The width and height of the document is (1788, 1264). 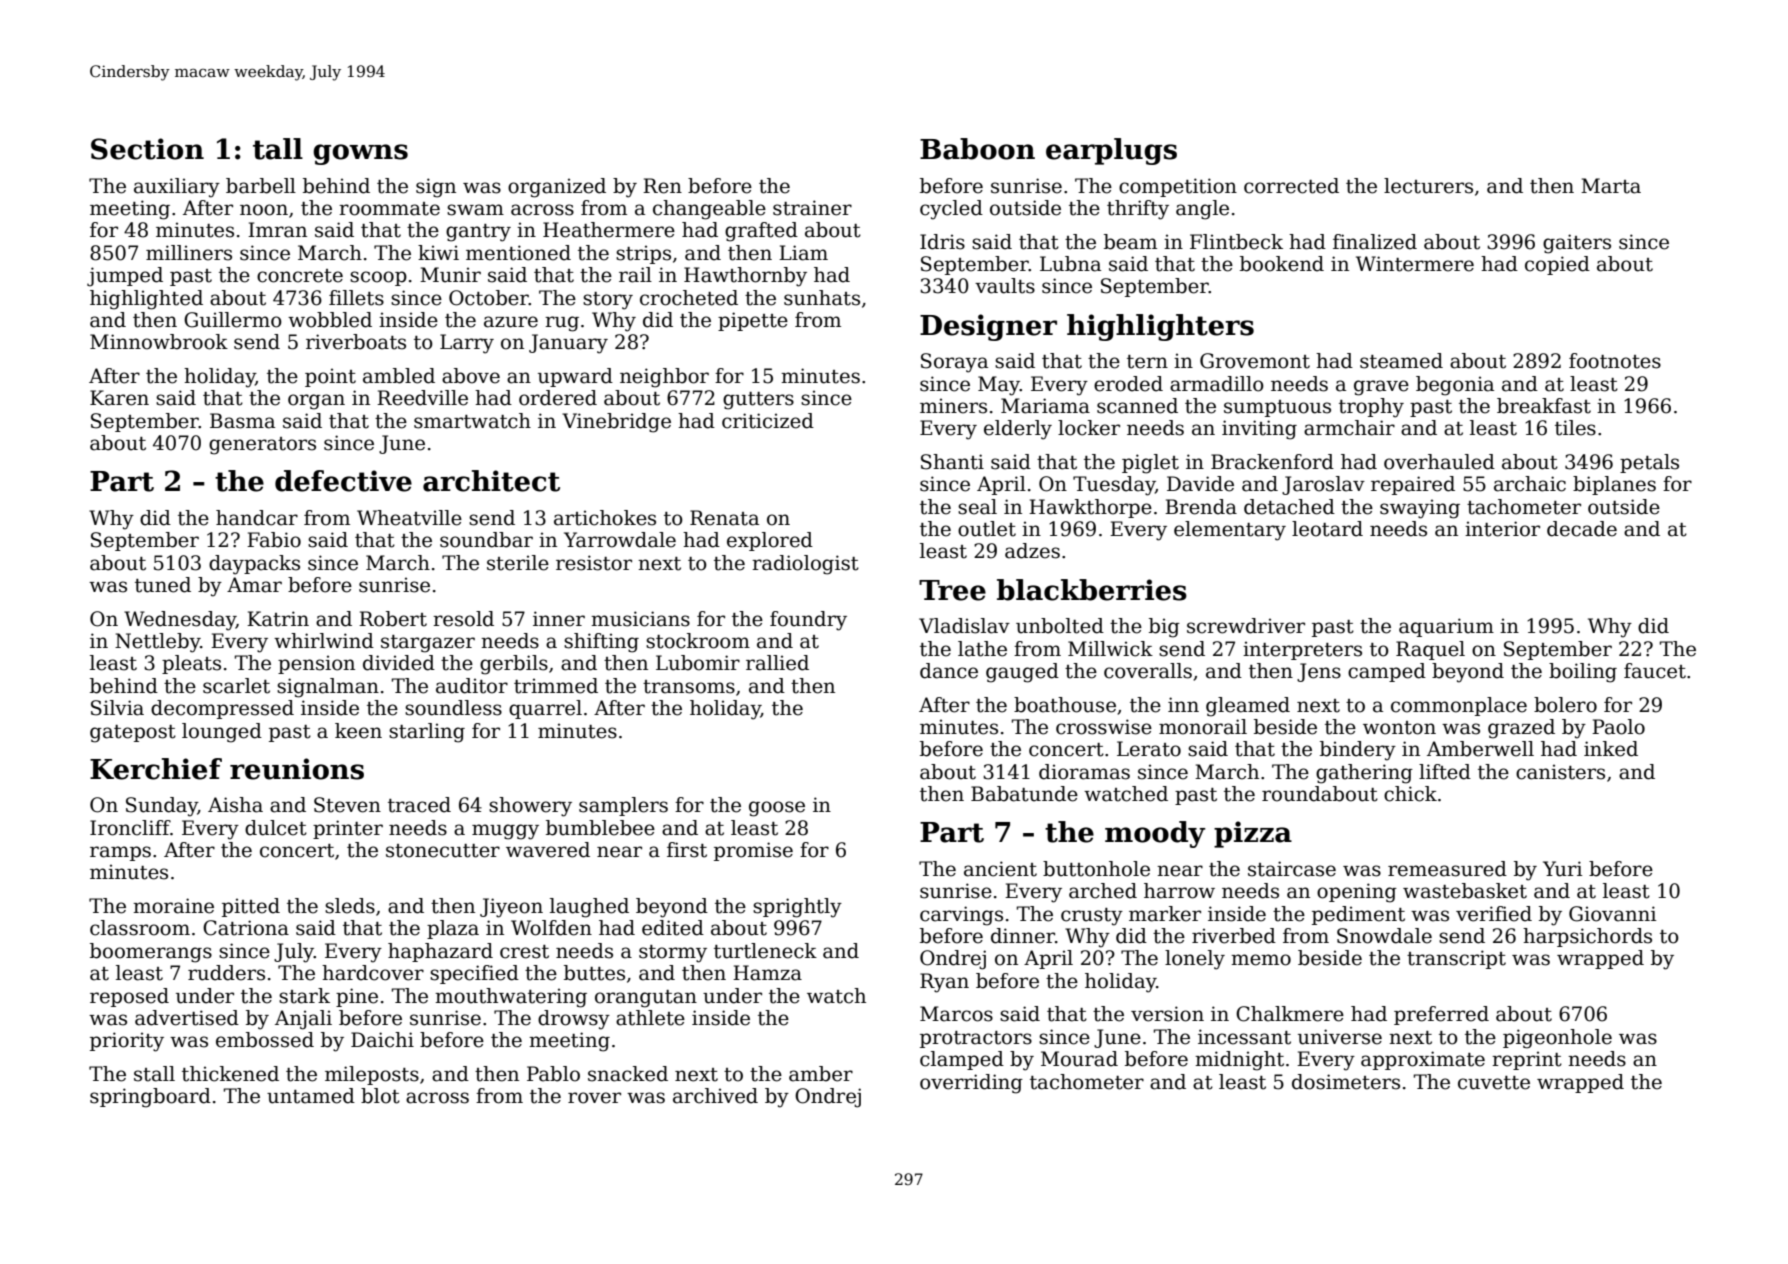 What do you see at coordinates (1560, 772) in the document?
I see `canisters` at bounding box center [1560, 772].
